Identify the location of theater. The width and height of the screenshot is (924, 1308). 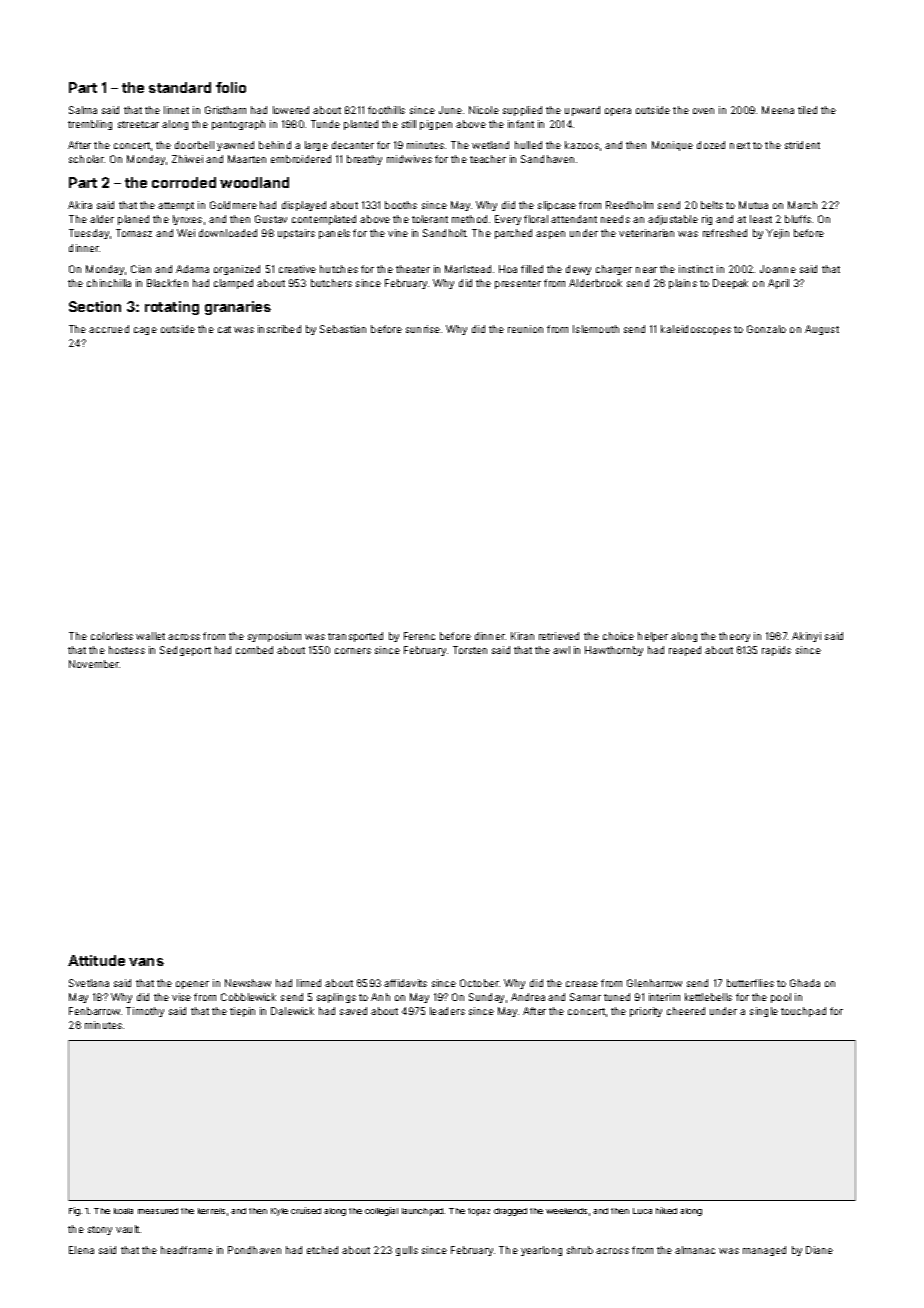
(413, 269).
